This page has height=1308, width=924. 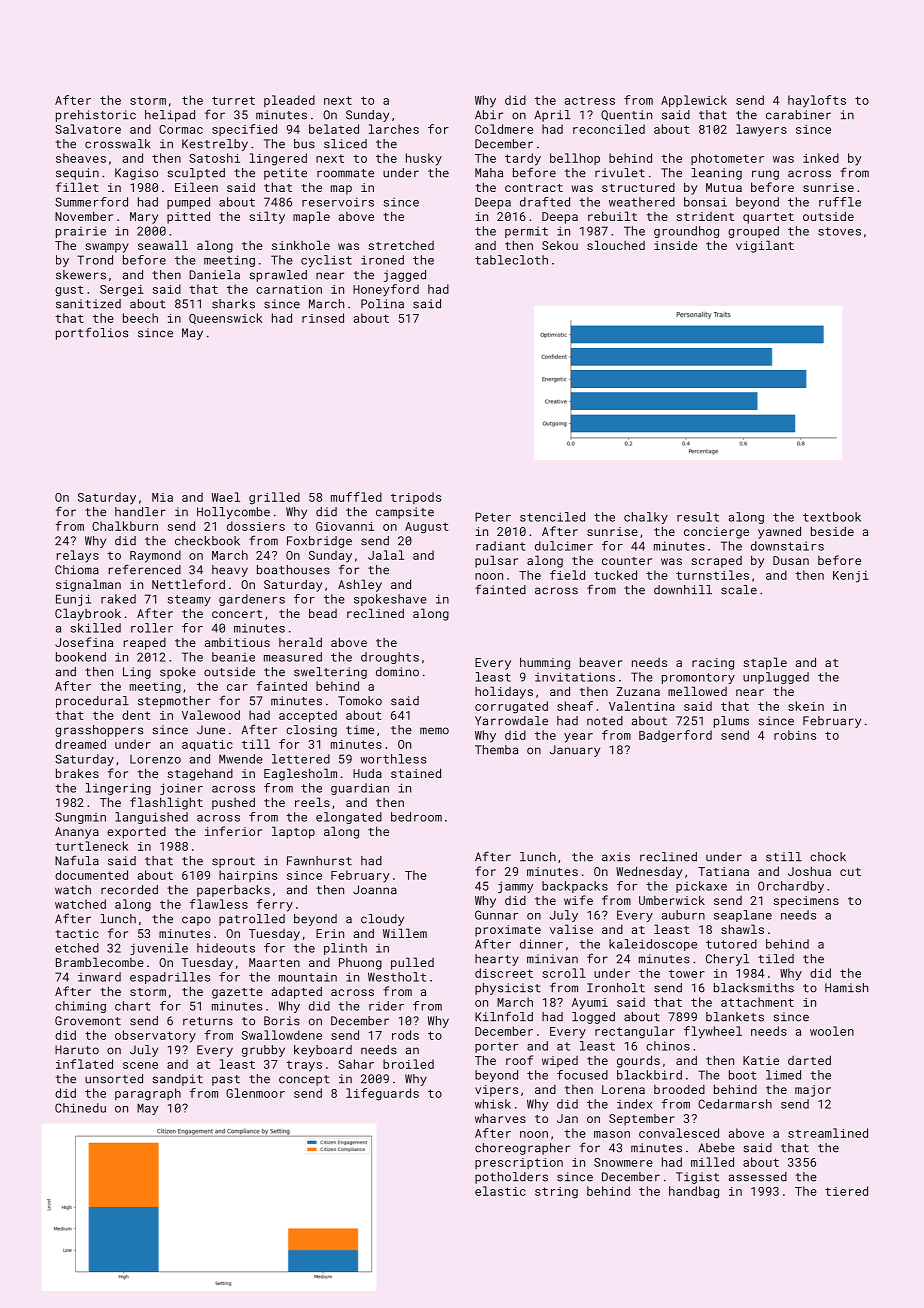 What do you see at coordinates (289, 101) in the page?
I see `pleaded` at bounding box center [289, 101].
